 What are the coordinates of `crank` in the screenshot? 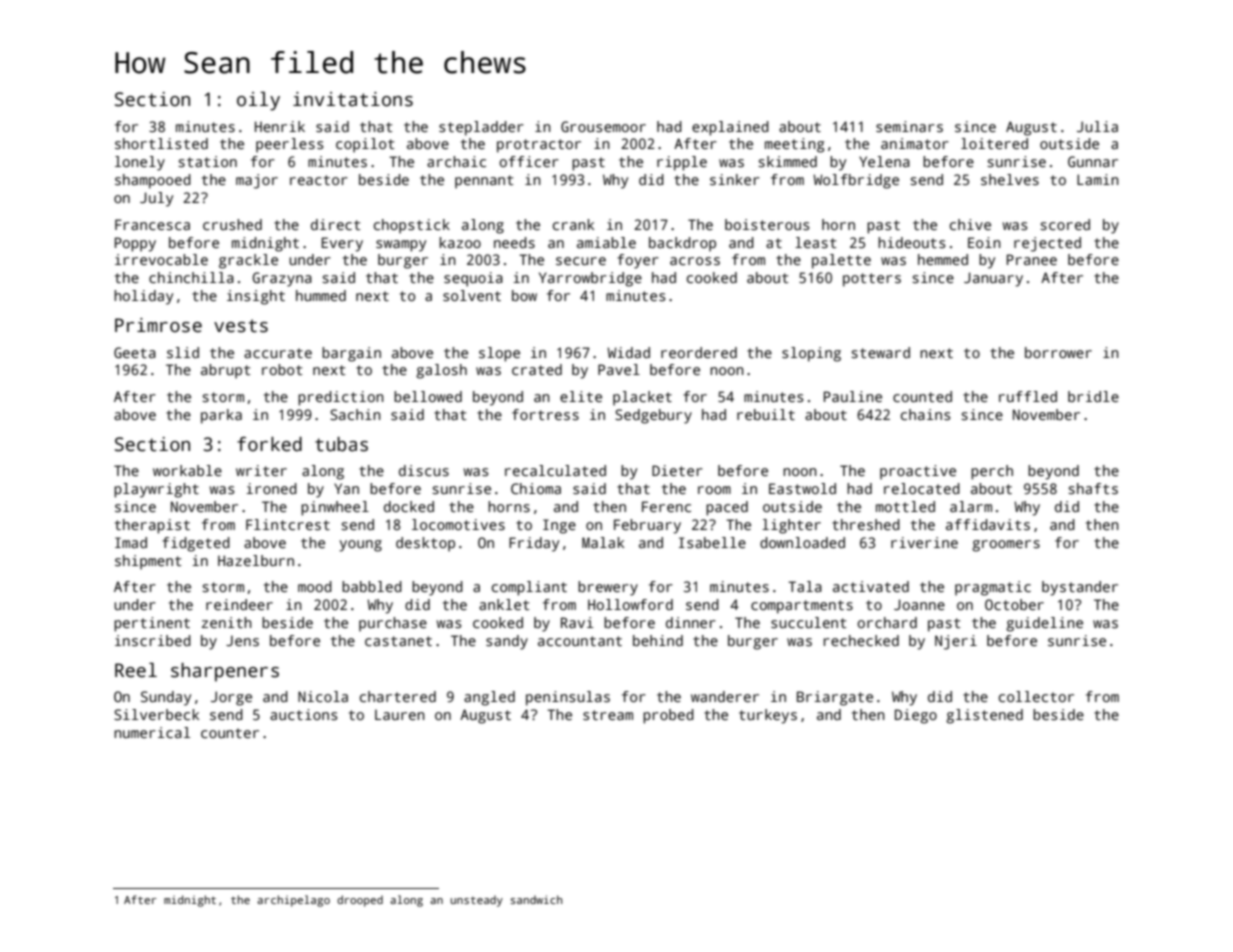 It's located at (573, 224).
